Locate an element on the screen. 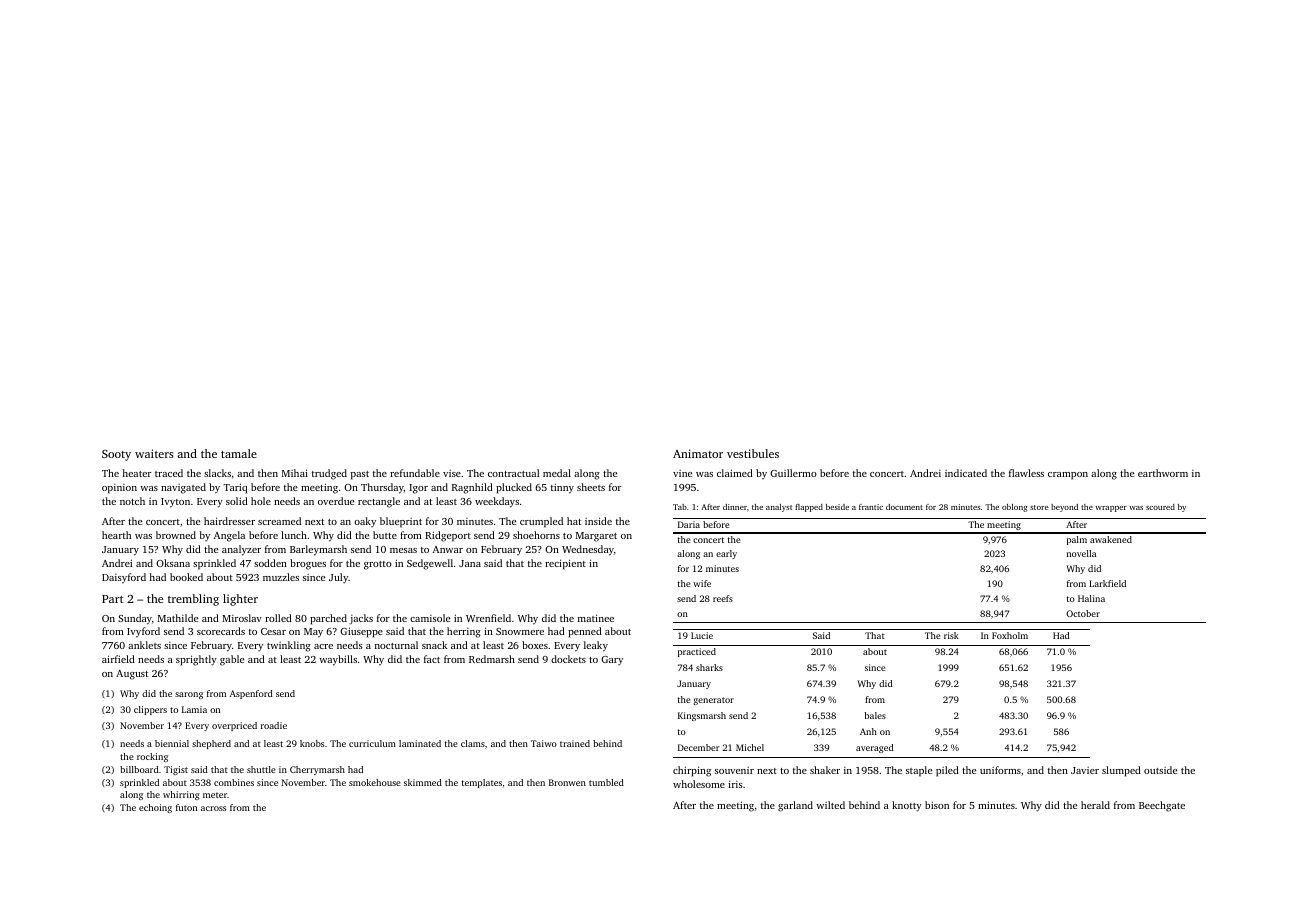  risk is located at coordinates (951, 635).
